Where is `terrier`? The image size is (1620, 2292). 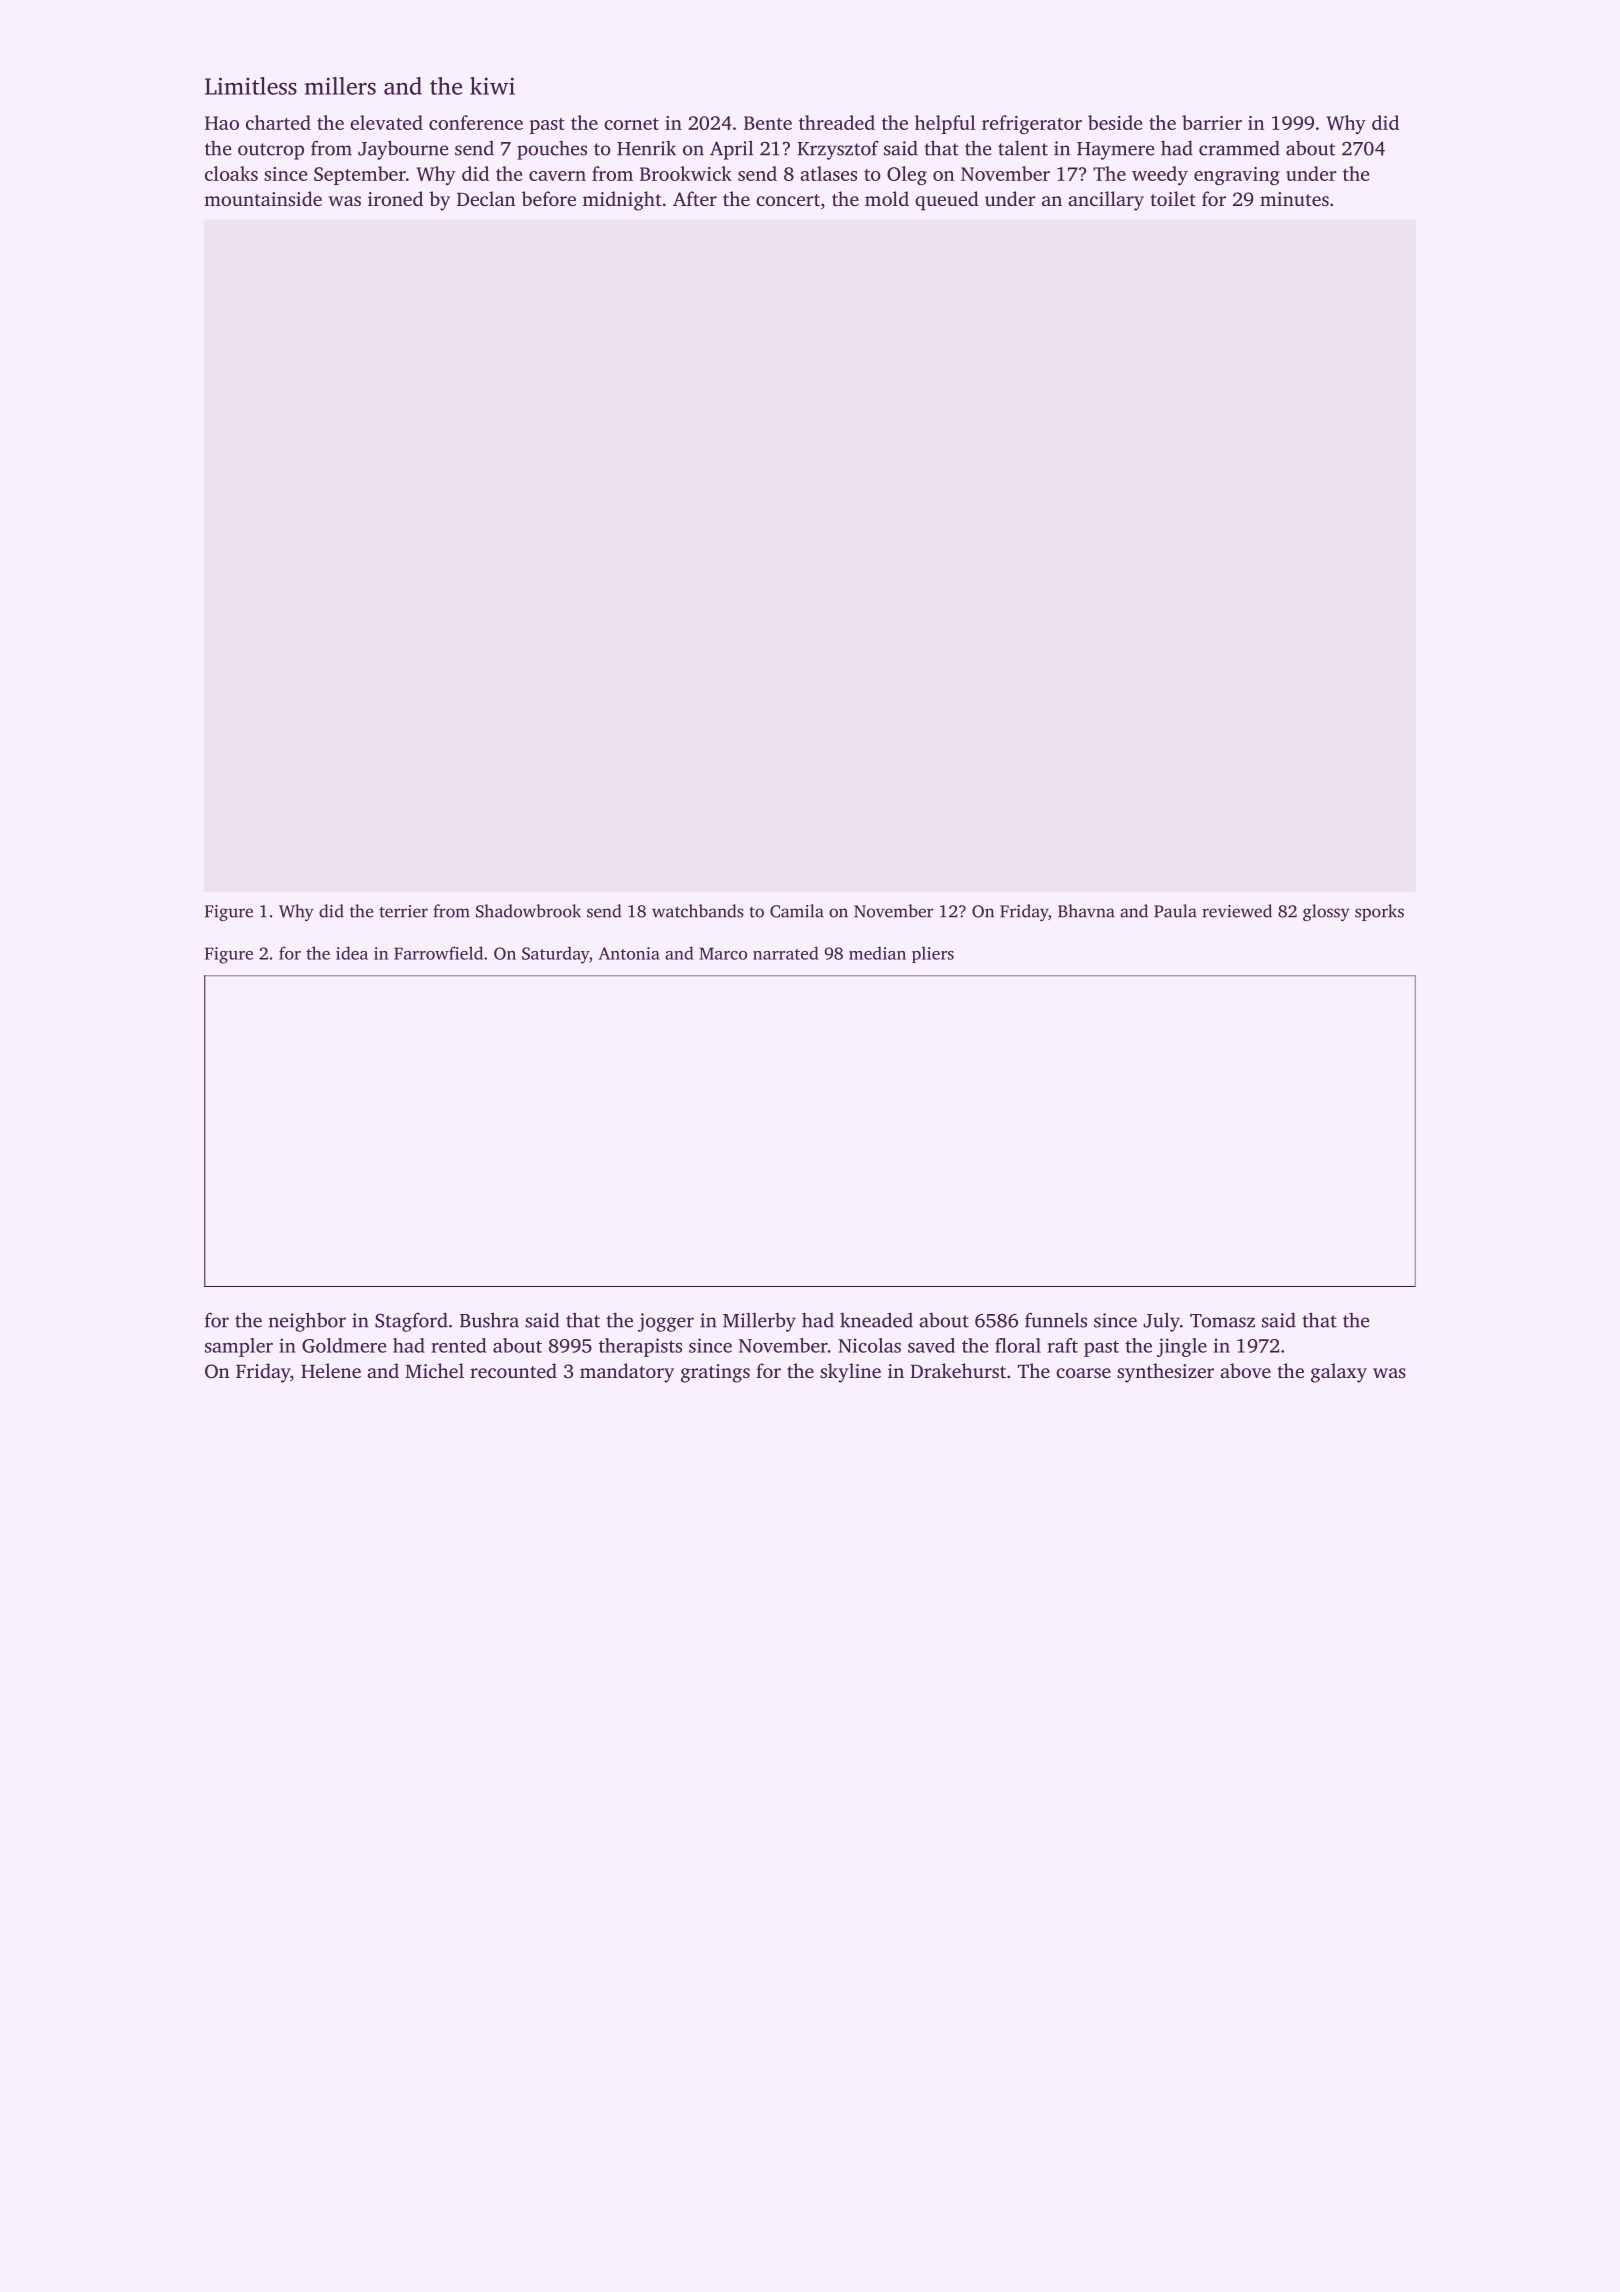
terrier is located at coordinates (403, 911).
